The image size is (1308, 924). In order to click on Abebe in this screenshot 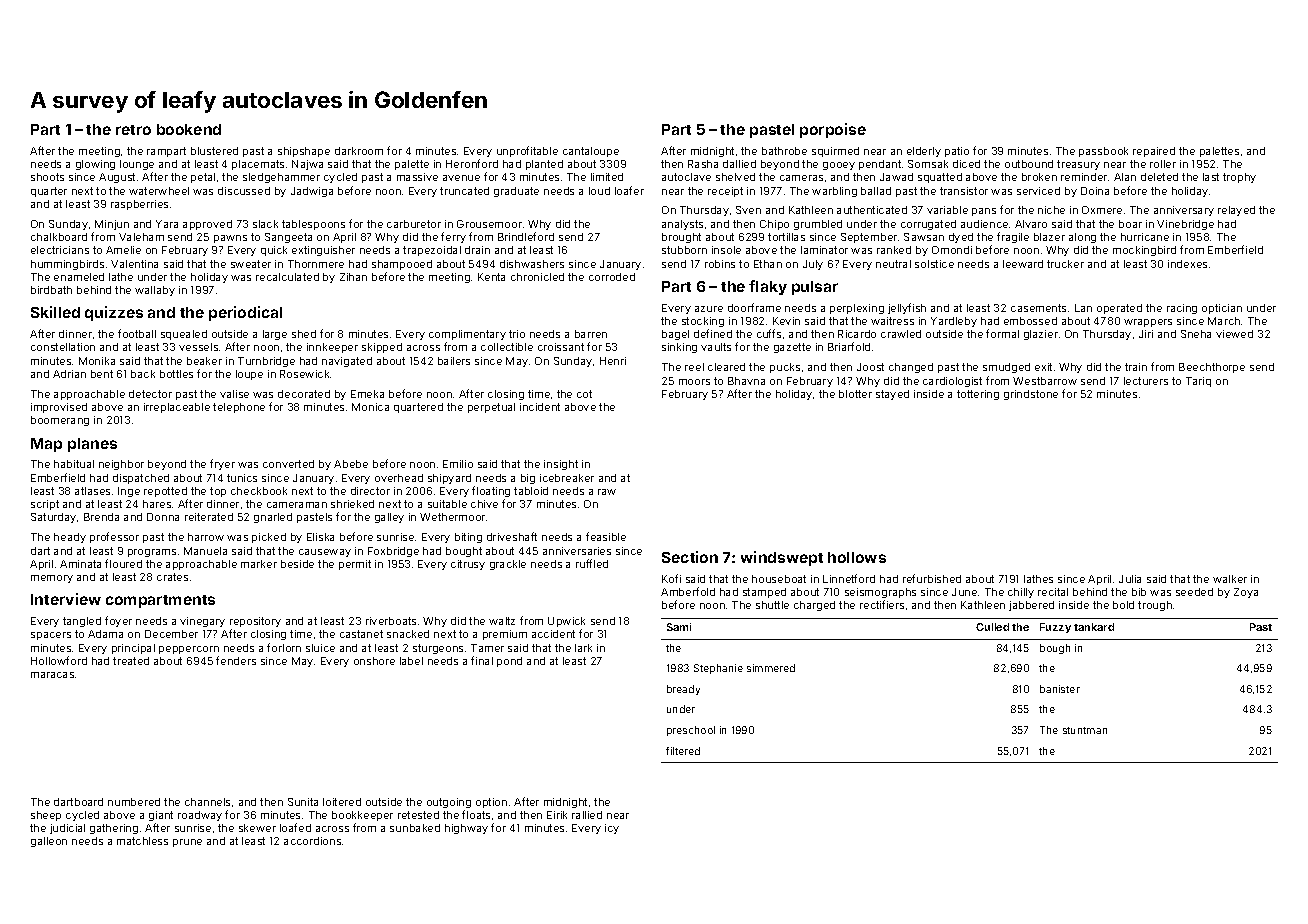, I will do `click(351, 464)`.
